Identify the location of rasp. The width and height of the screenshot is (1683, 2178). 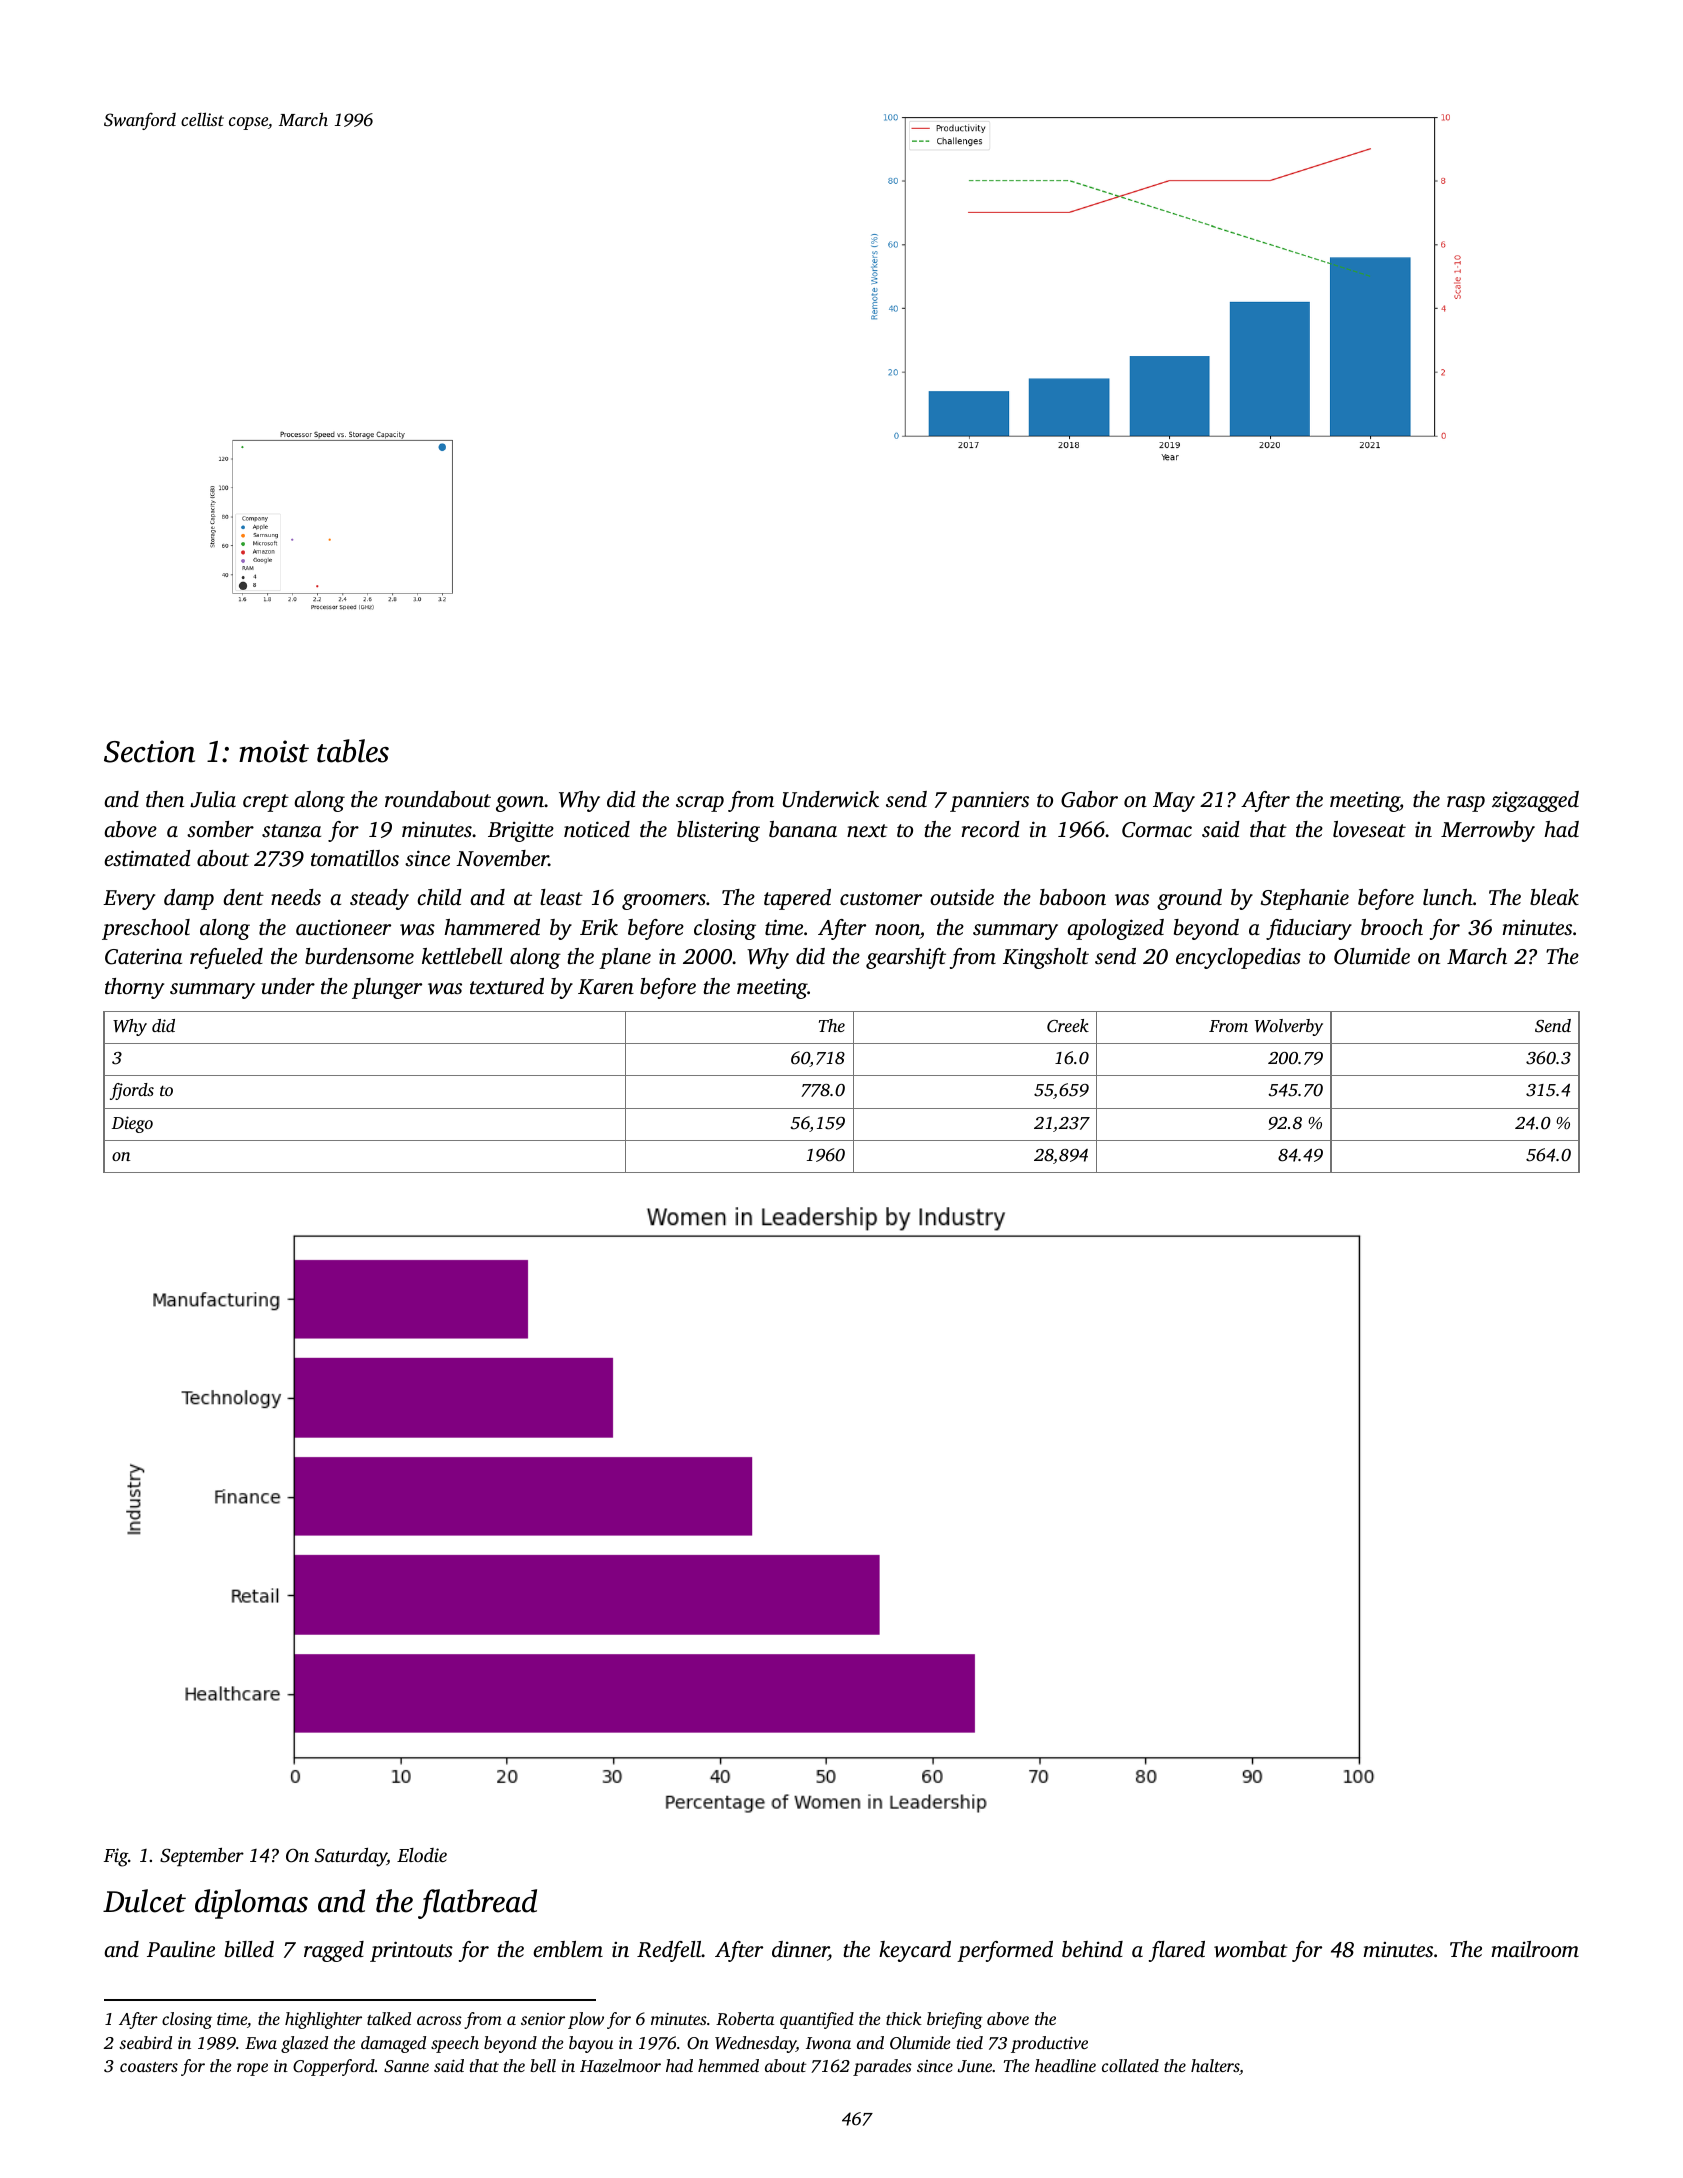
(1466, 804).
